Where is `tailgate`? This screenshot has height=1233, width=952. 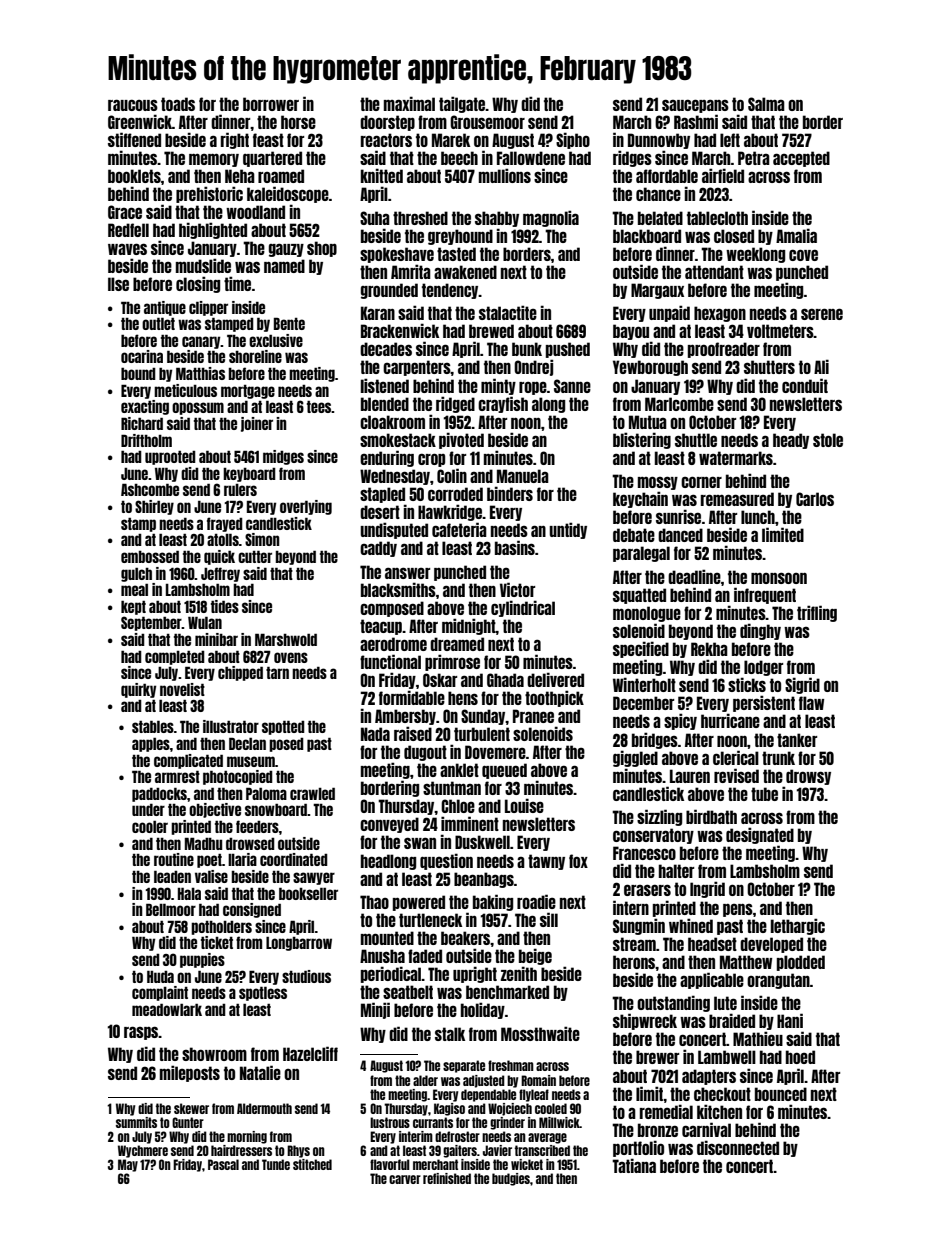 tailgate is located at coordinates (462, 104).
